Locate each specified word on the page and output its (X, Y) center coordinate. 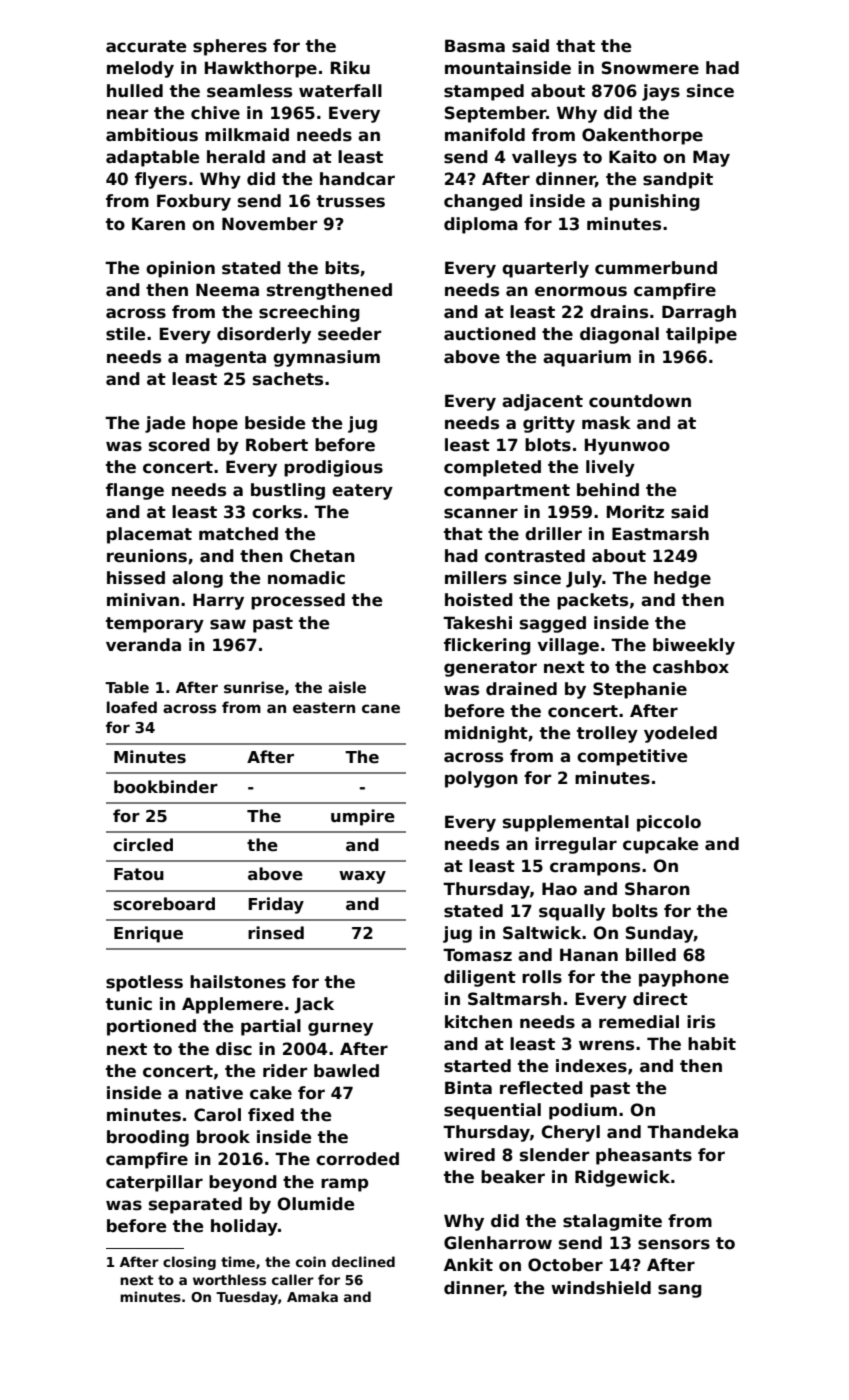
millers (476, 578)
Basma (475, 46)
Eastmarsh (660, 534)
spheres (230, 47)
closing (189, 1263)
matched (238, 534)
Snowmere (650, 68)
